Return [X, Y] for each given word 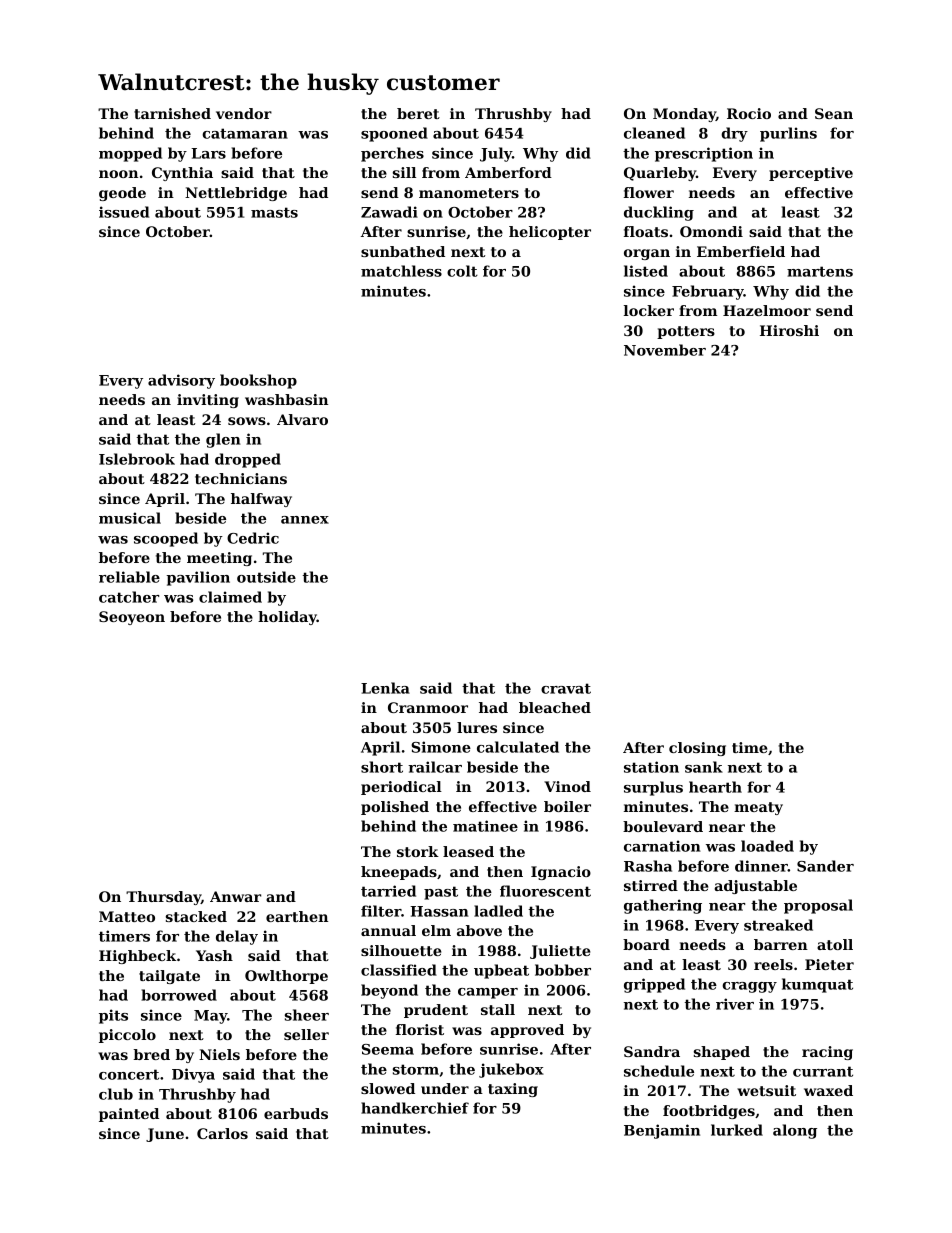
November [665, 350]
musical [130, 518]
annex [305, 520]
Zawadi [389, 212]
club [116, 1094]
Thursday [163, 898]
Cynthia [182, 174]
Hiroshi [789, 330]
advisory [181, 381]
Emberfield [741, 251]
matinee [485, 826]
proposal [818, 906]
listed [646, 271]
